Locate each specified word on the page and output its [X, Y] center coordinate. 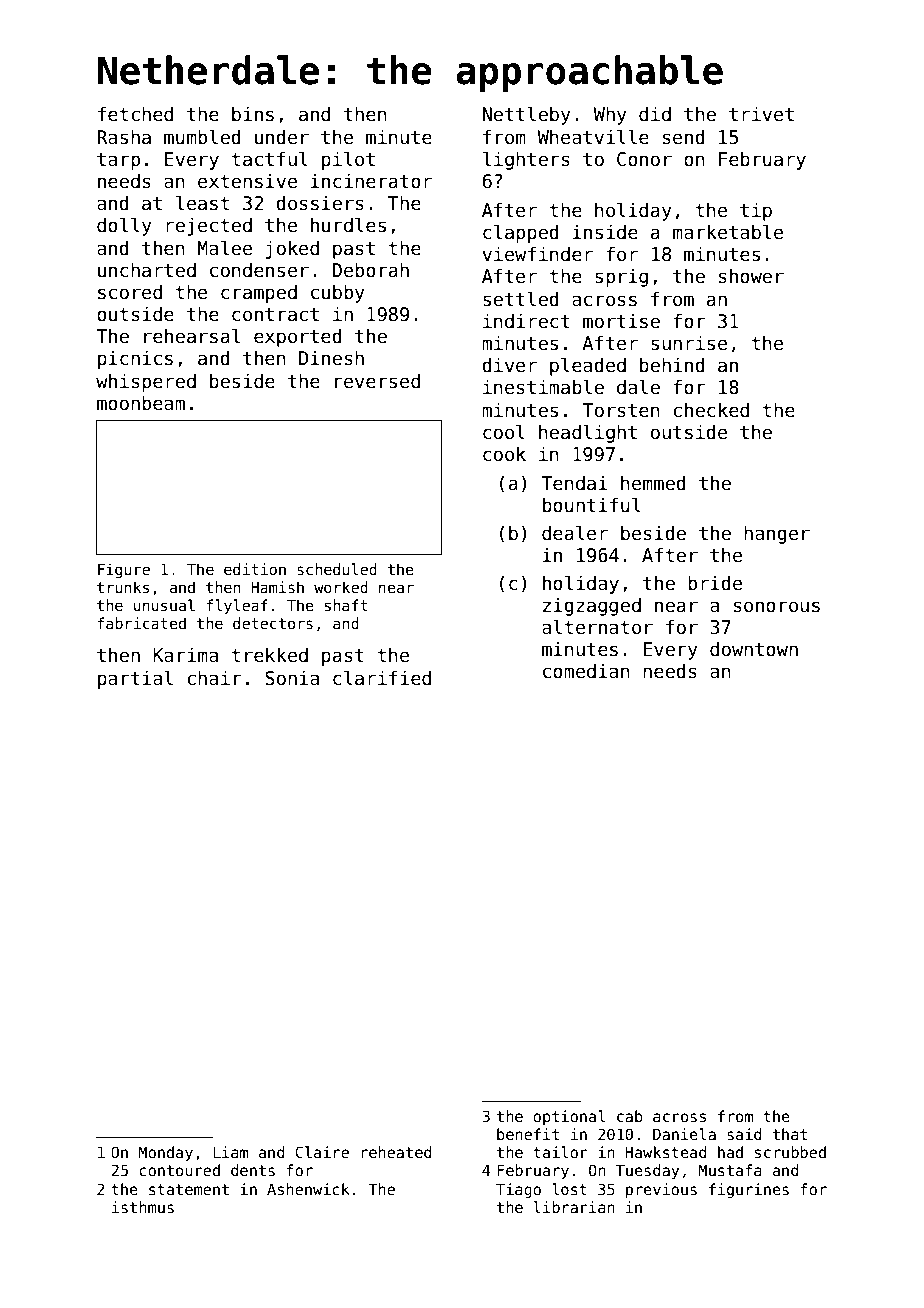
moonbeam [141, 403]
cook [504, 454]
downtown [754, 649]
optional [569, 1117]
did [655, 114]
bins [253, 114]
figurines [749, 1190]
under [282, 137]
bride [715, 583]
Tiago [518, 1190]
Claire [322, 1152]
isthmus [143, 1207]
